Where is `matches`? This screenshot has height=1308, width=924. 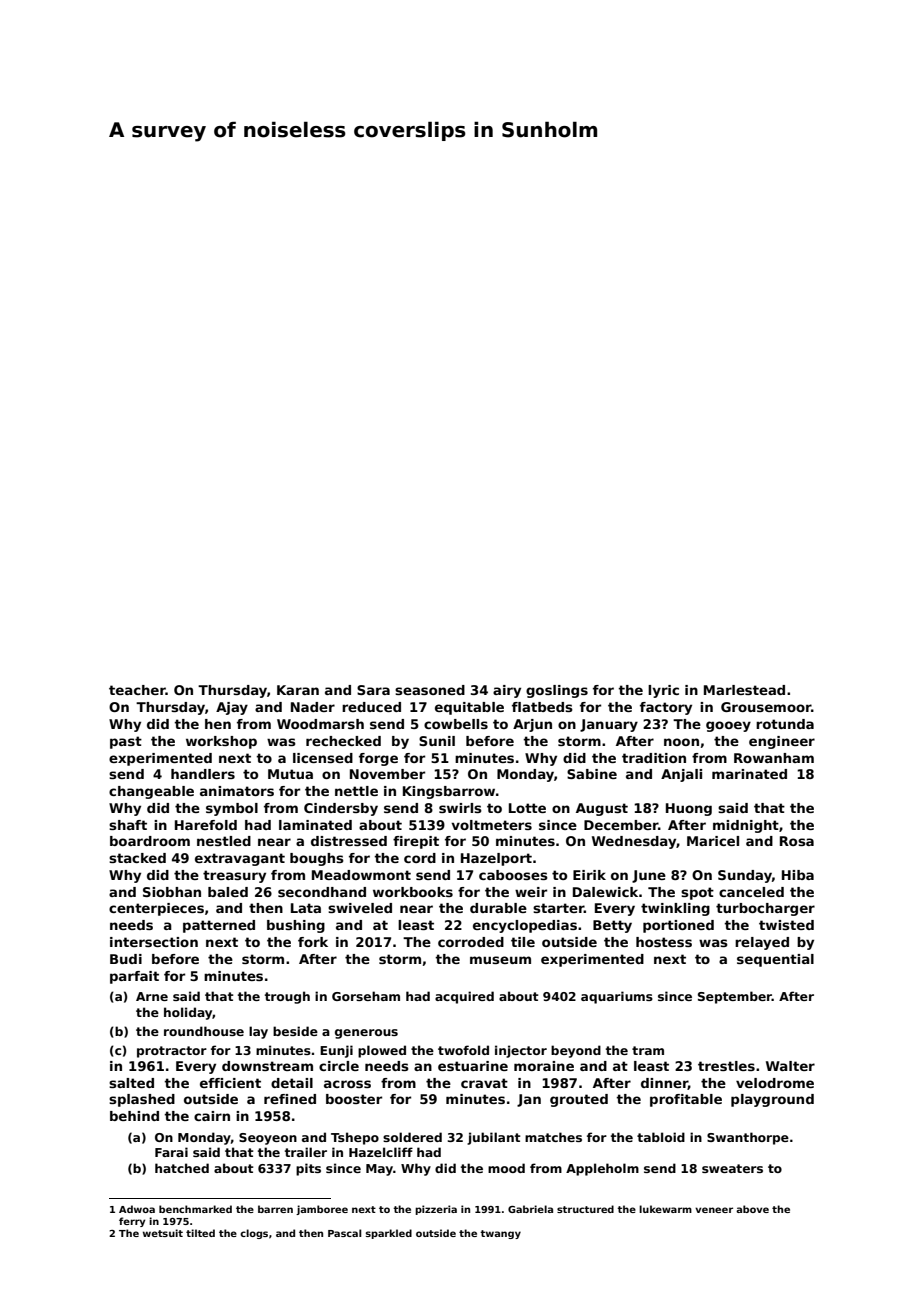 matches is located at coordinates (553, 1137).
